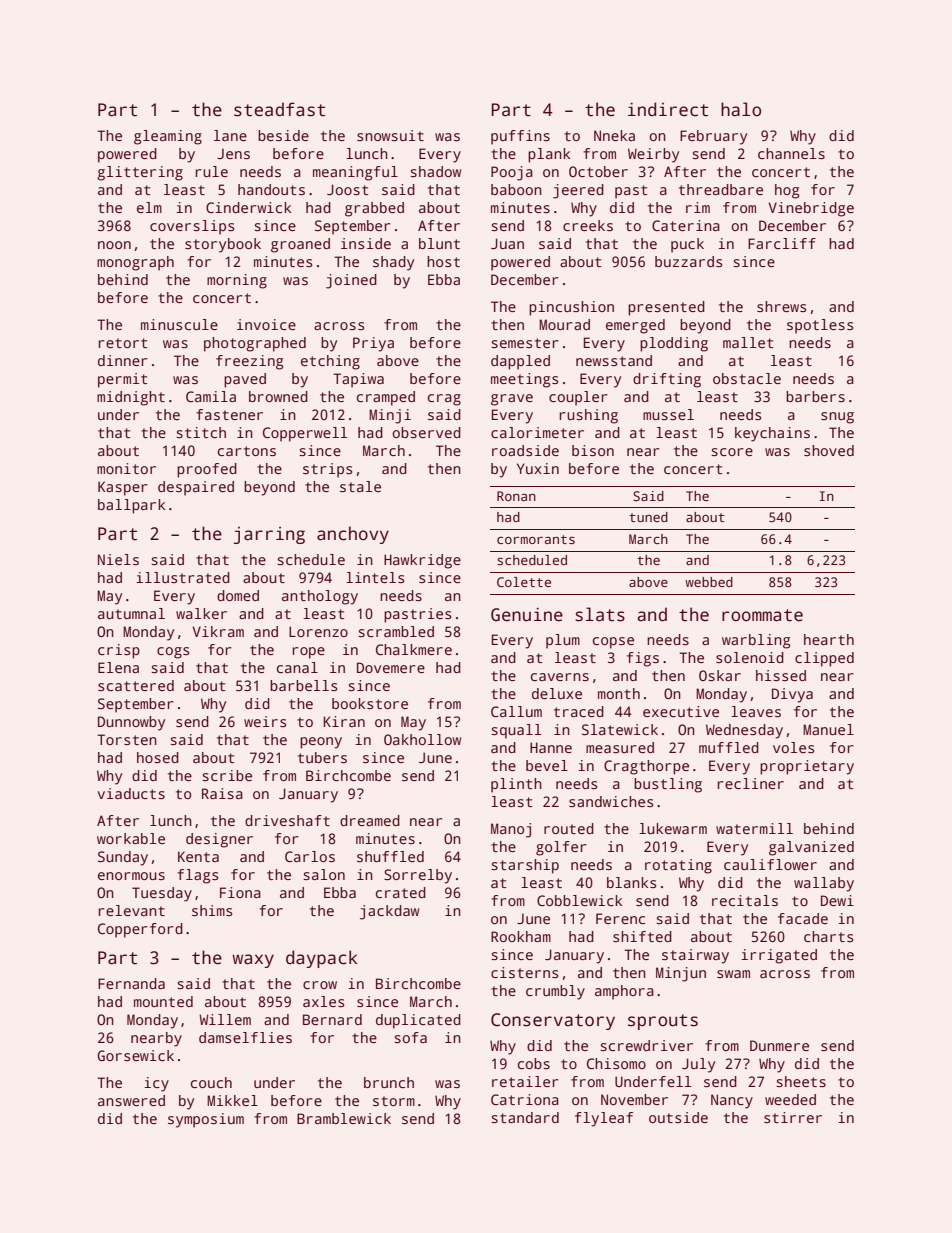 This page has width=952, height=1233. I want to click on symposium, so click(206, 1120).
